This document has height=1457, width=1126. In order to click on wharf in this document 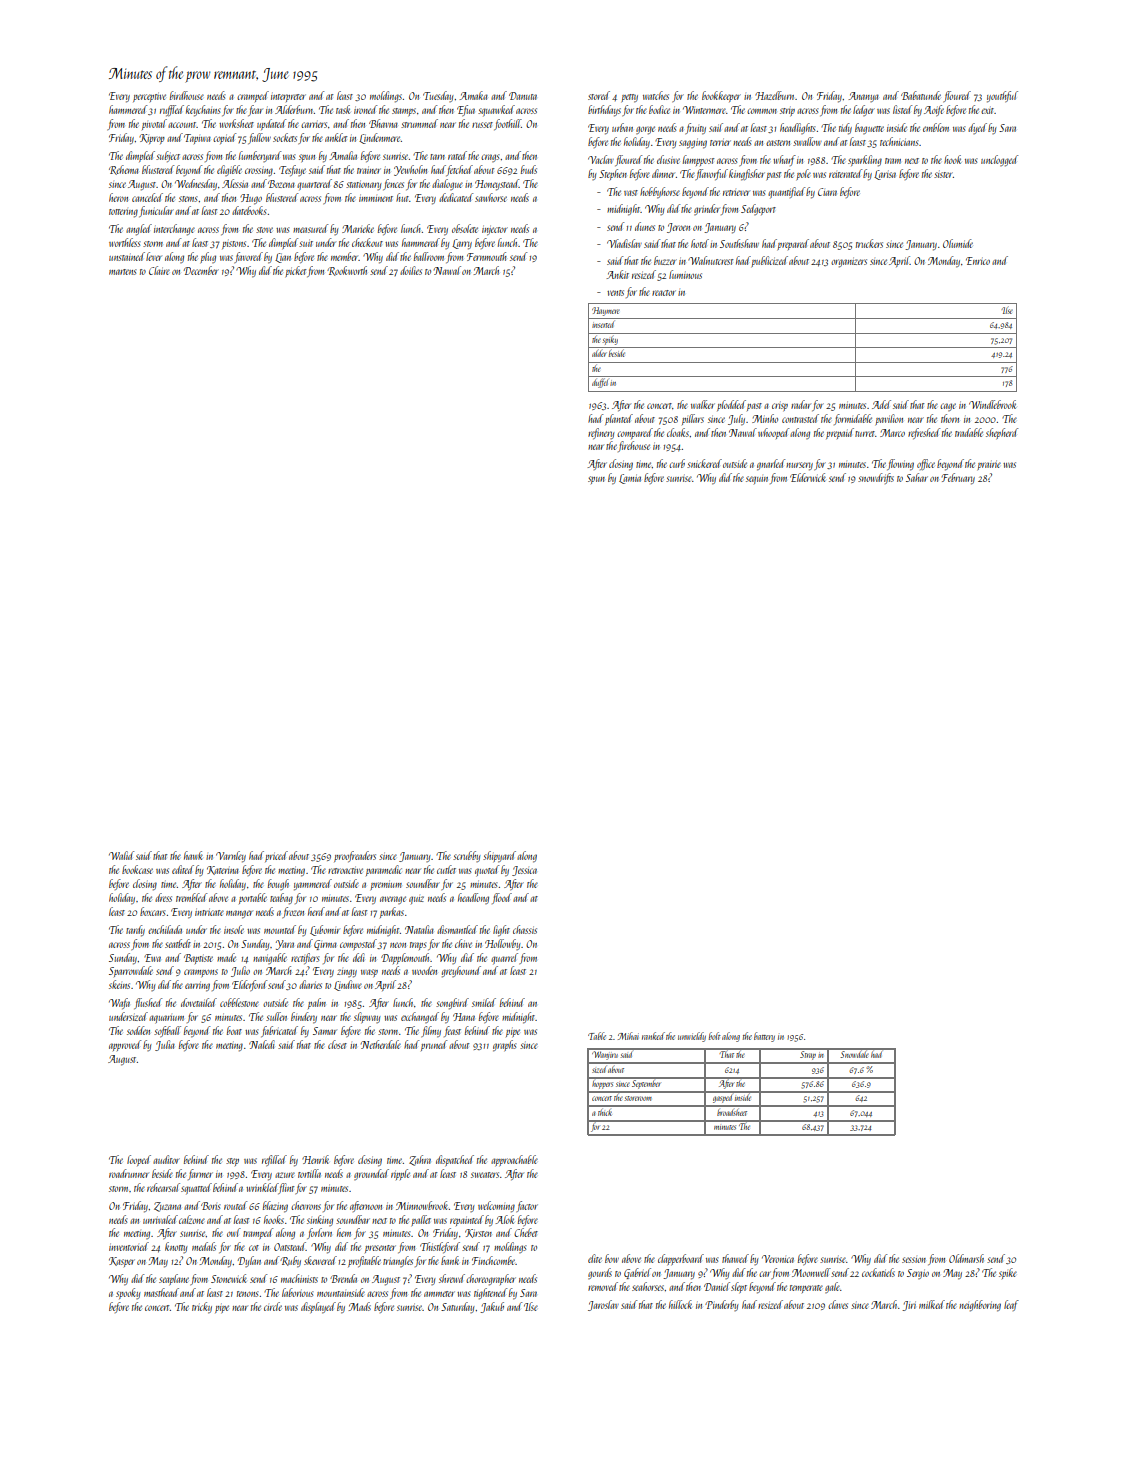, I will do `click(784, 160)`.
